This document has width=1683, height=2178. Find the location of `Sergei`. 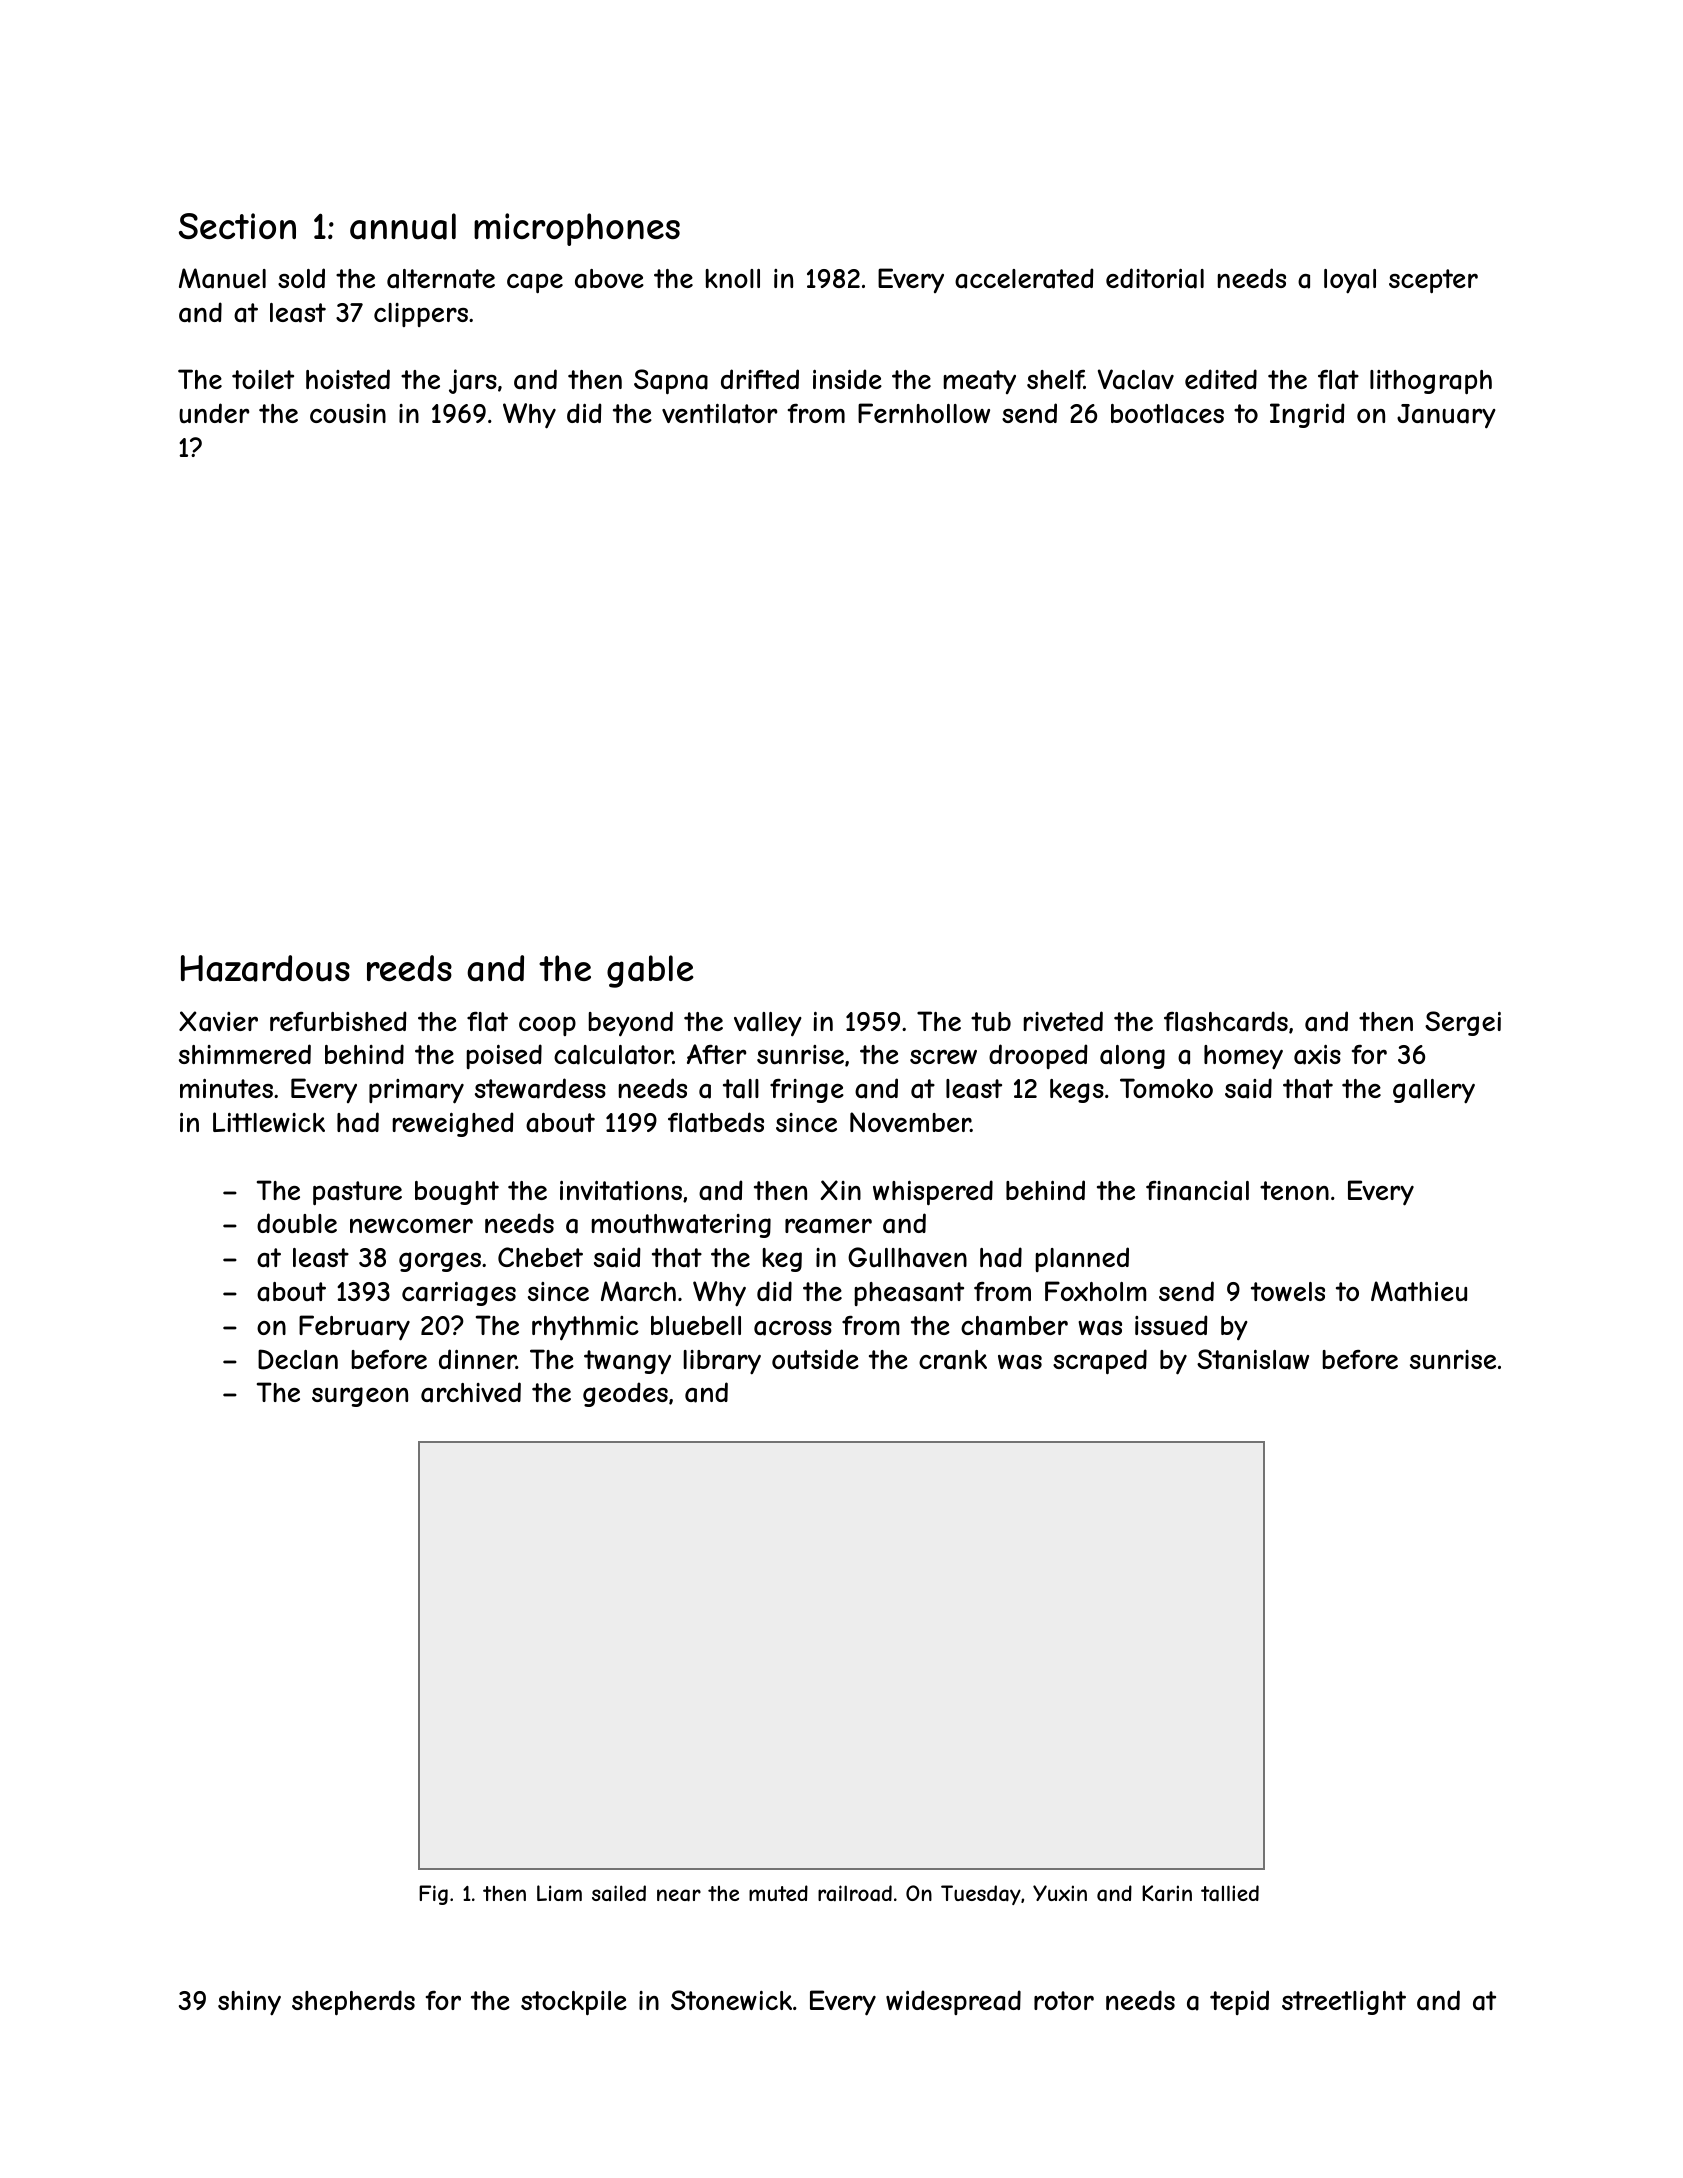

Sergei is located at coordinates (1463, 1023).
